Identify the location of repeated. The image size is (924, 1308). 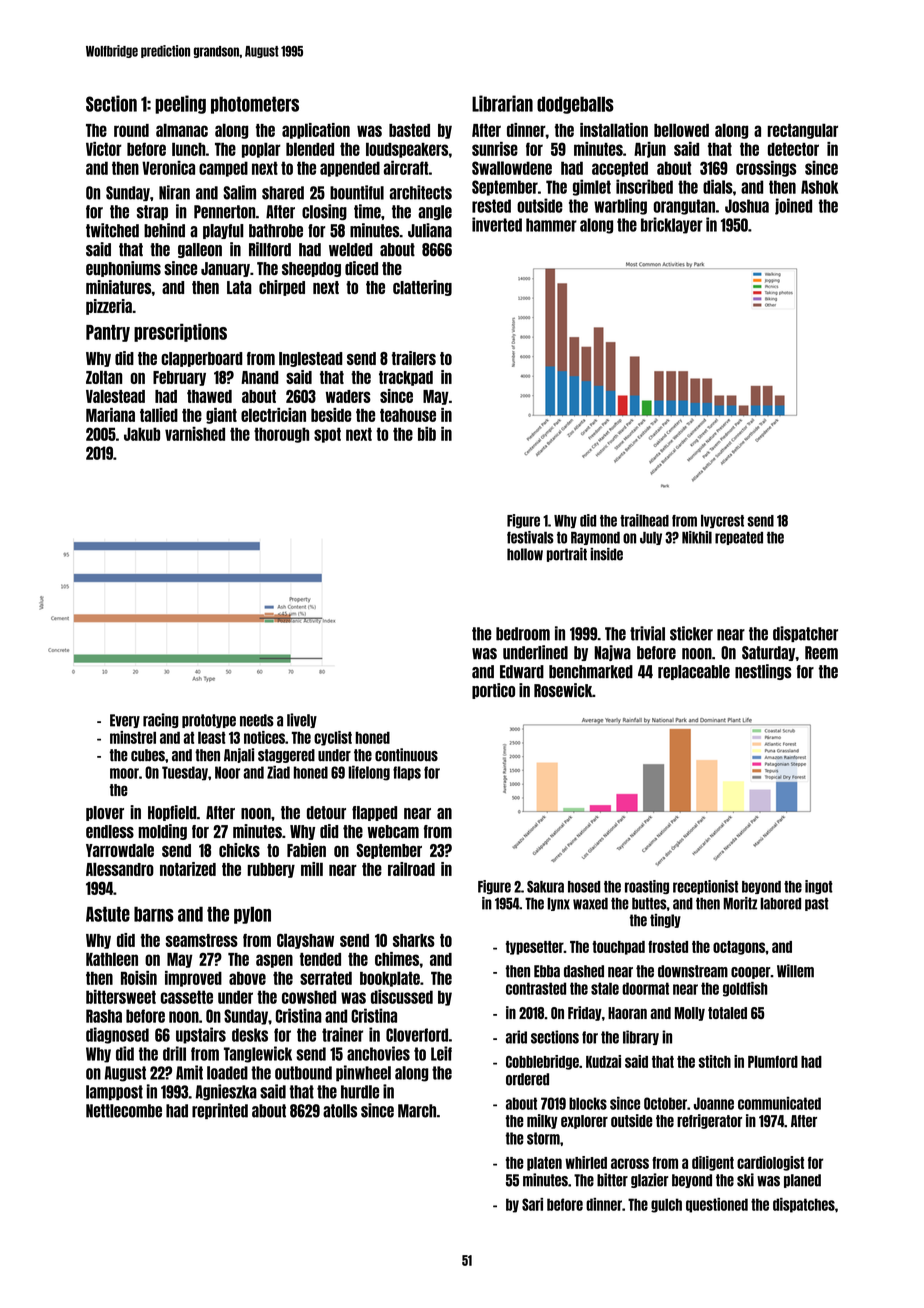
(739, 538).
